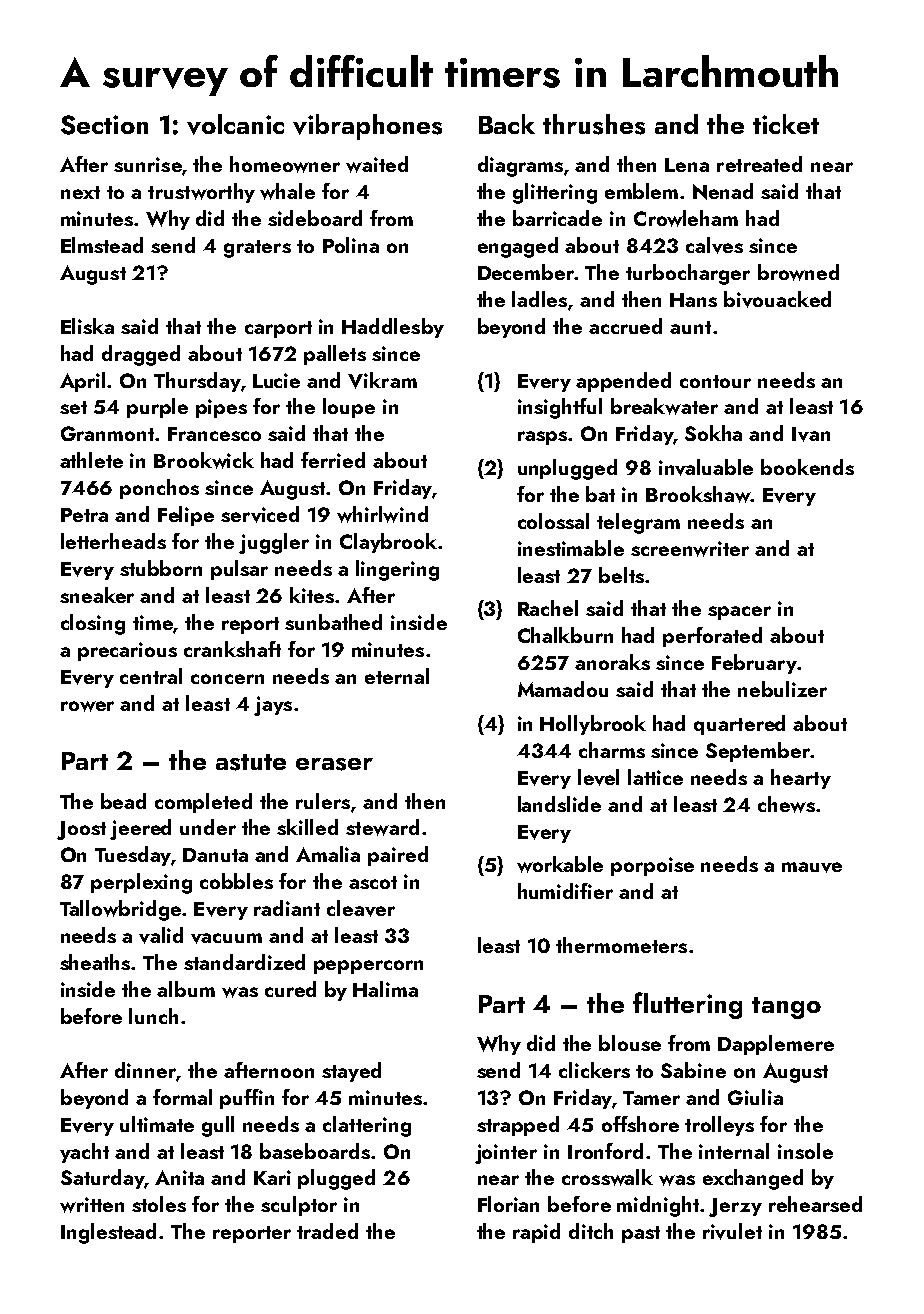 The image size is (924, 1314). What do you see at coordinates (786, 124) in the page?
I see `ticket` at bounding box center [786, 124].
